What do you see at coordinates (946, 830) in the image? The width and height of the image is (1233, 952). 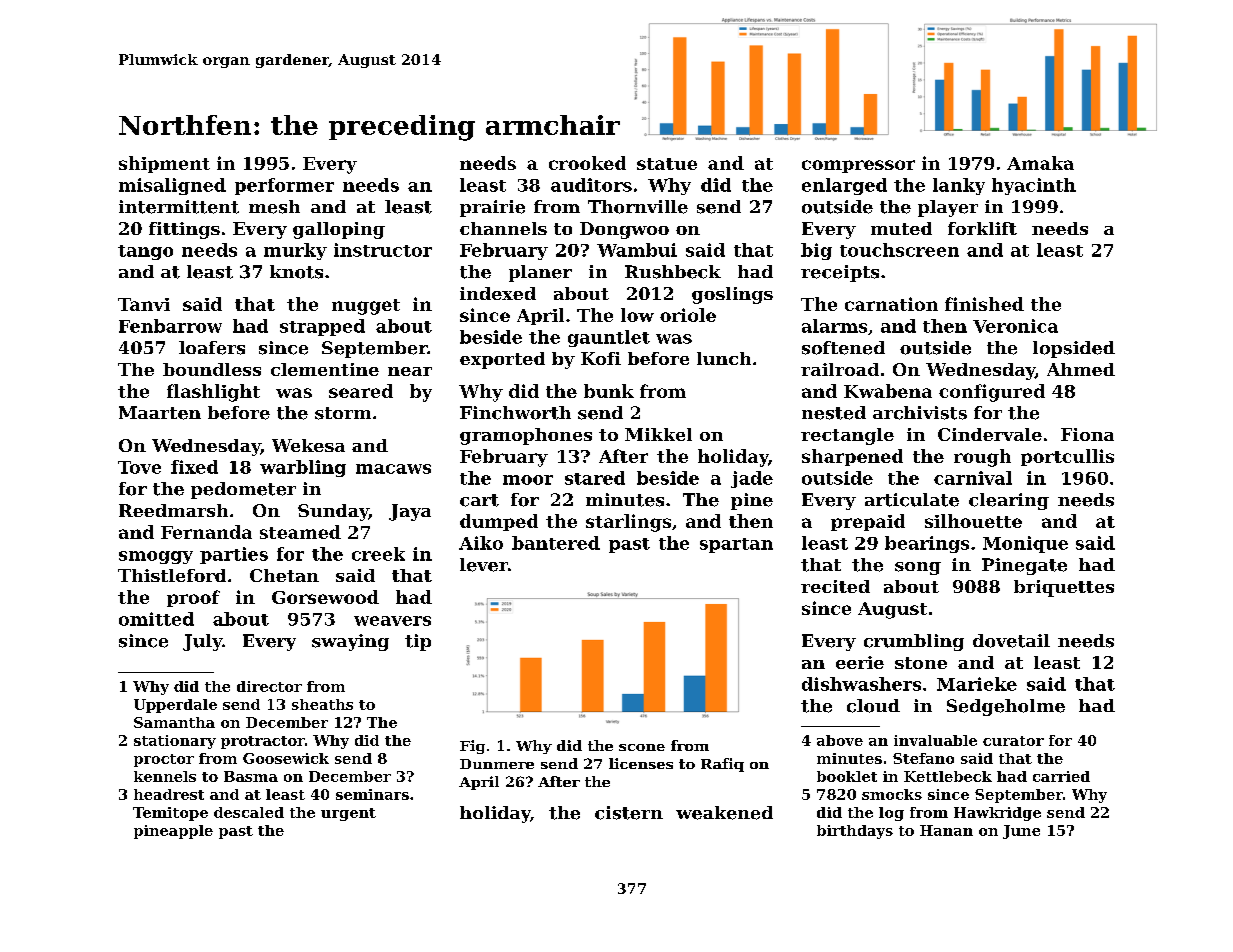 I see `Hanan` at bounding box center [946, 830].
